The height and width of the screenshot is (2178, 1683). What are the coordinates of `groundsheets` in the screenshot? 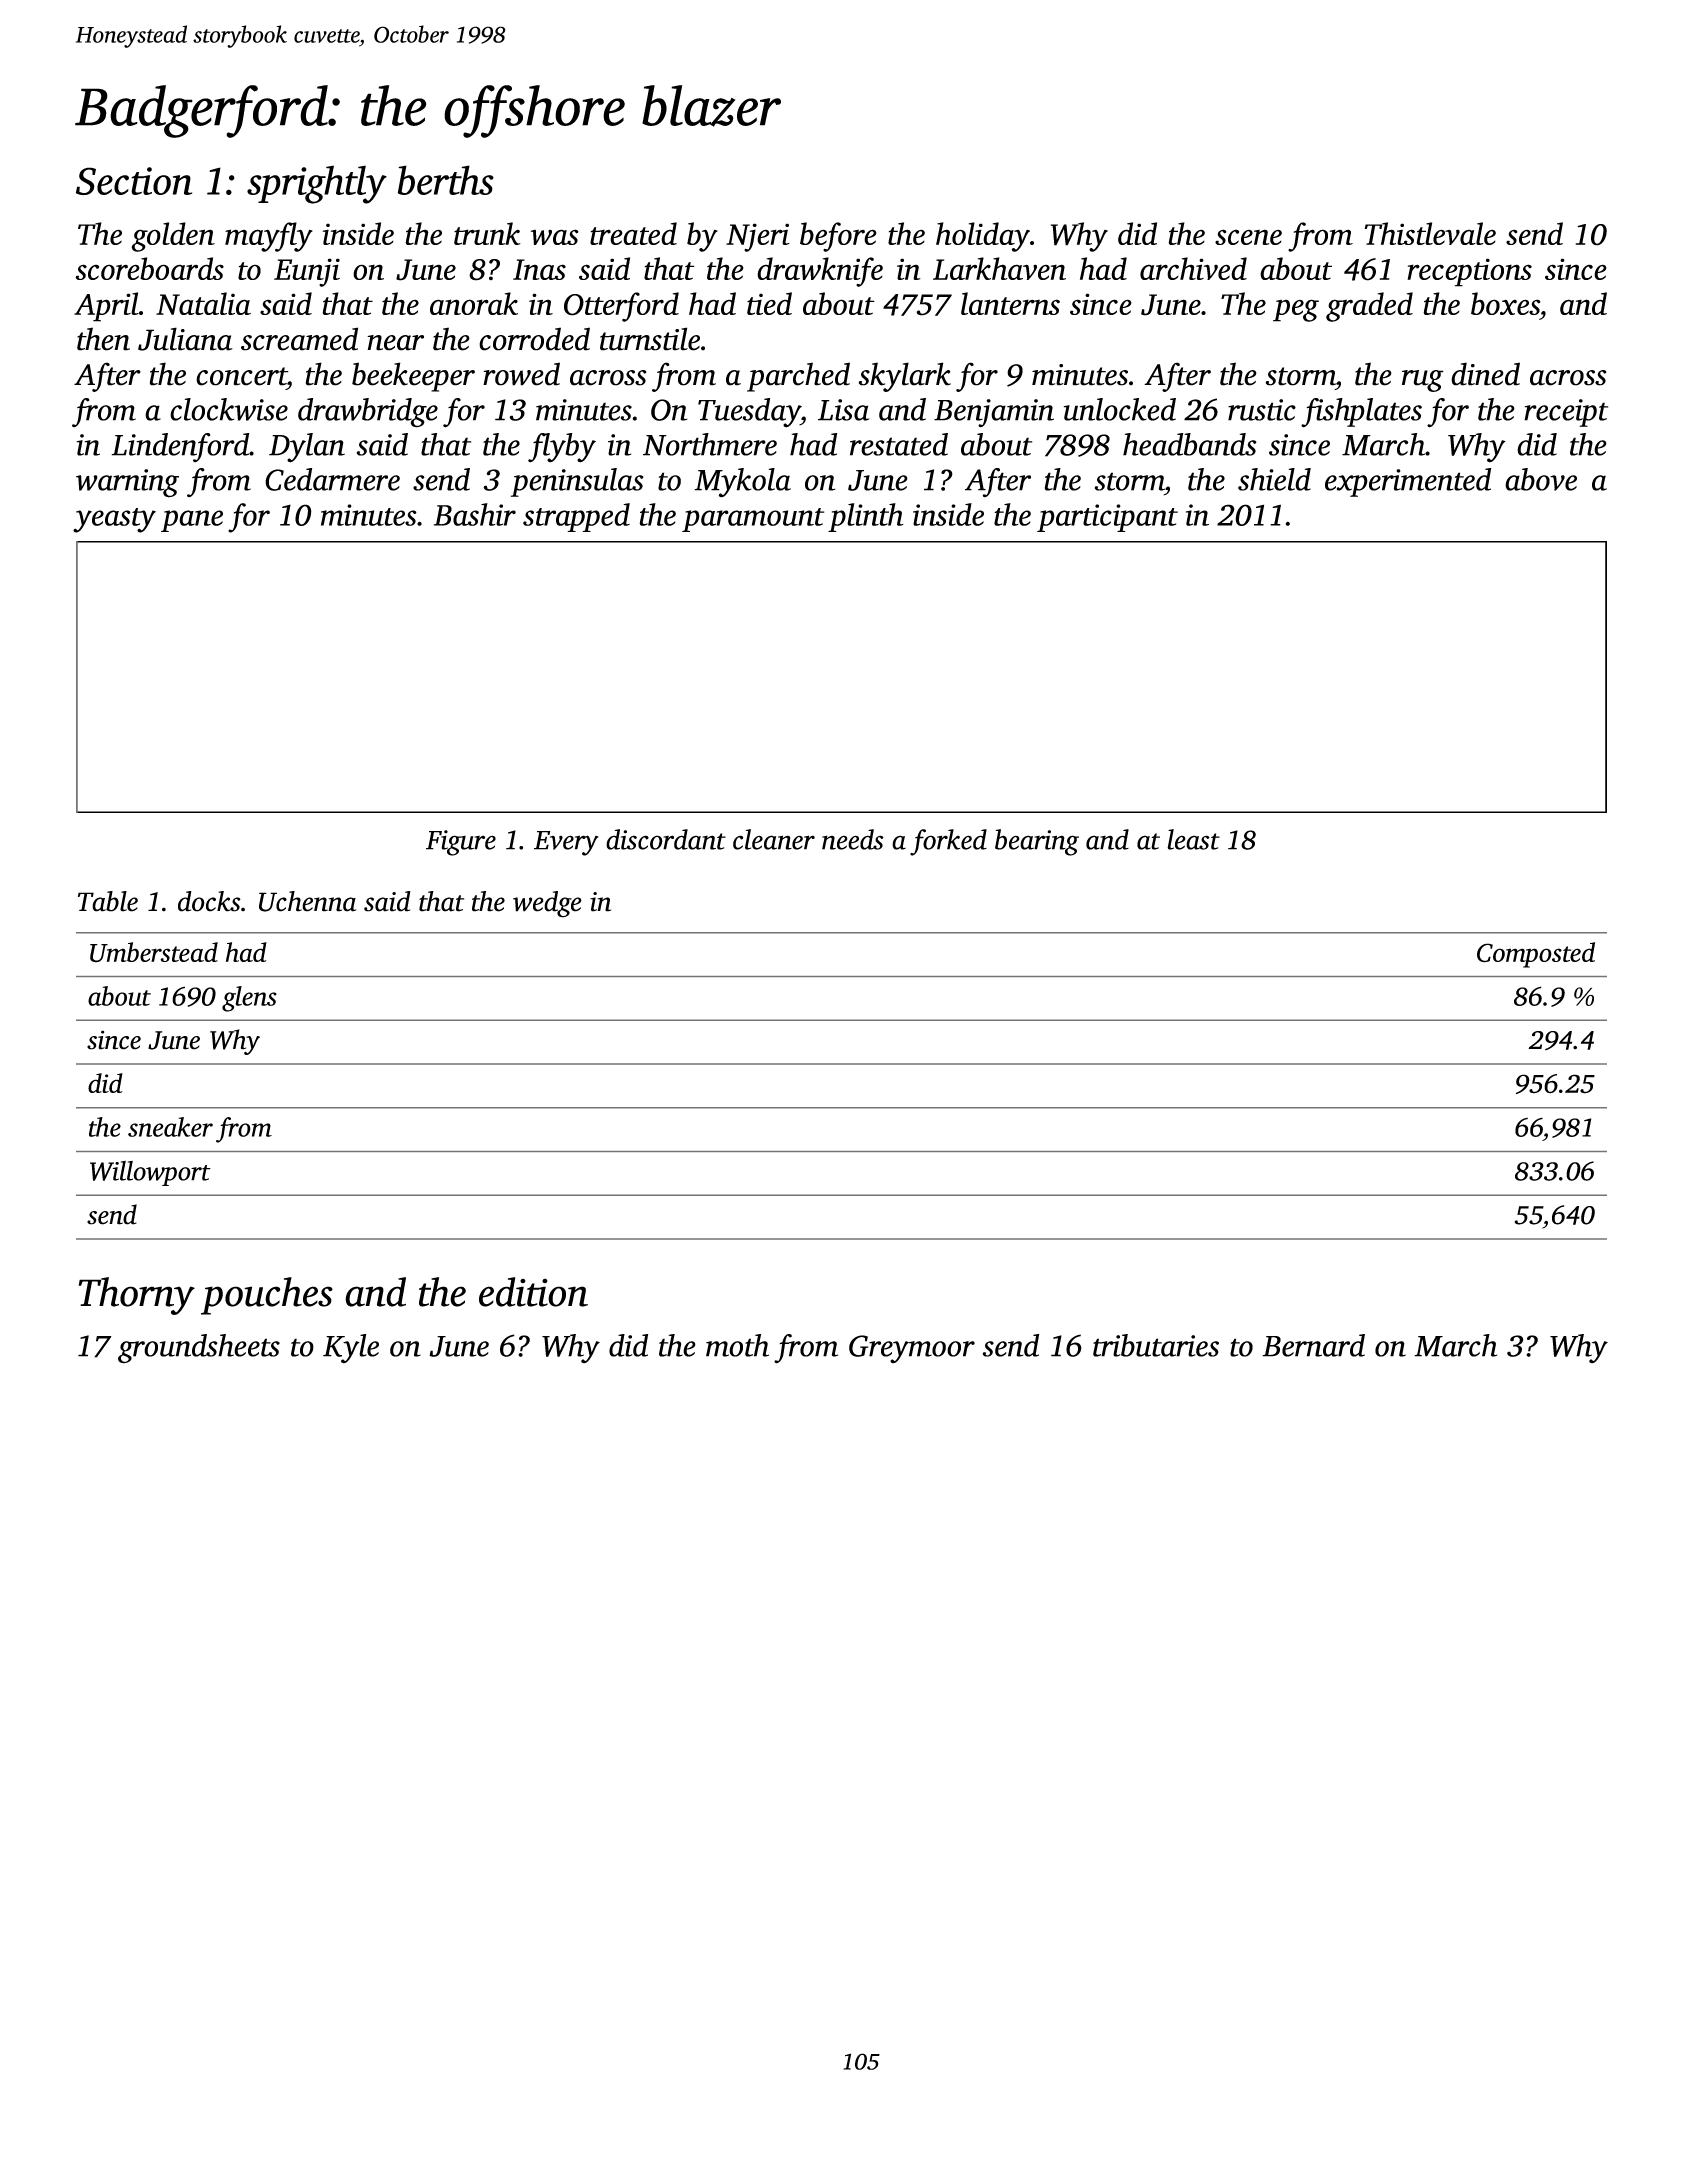 It's located at (199, 1349).
